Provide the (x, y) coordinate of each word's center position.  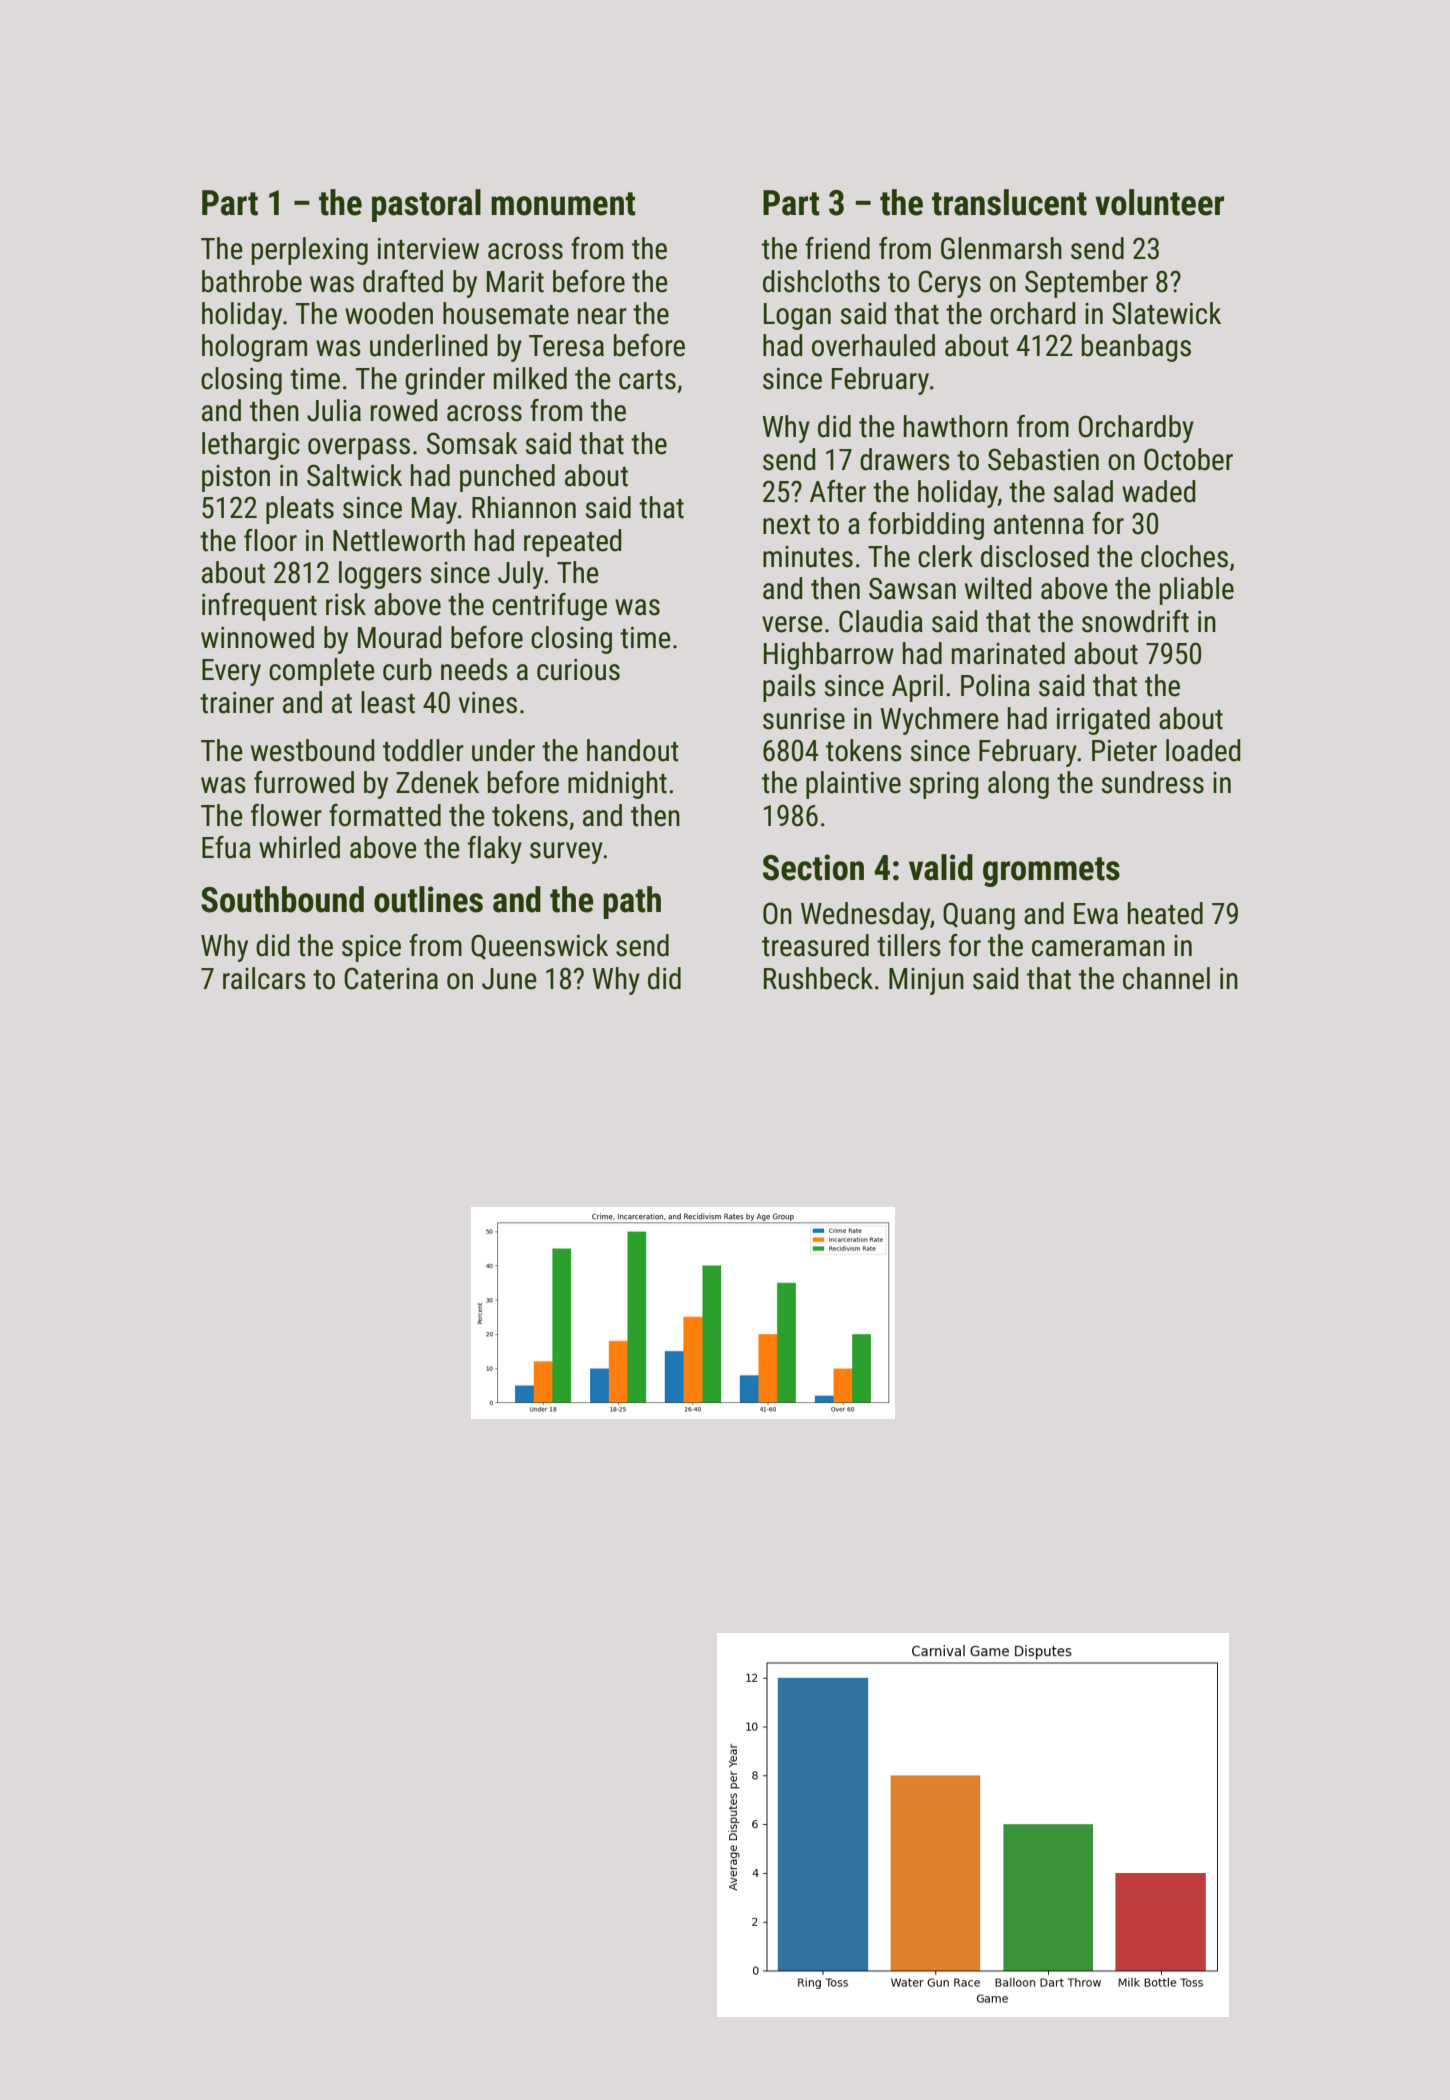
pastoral (426, 205)
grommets (1051, 872)
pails (789, 688)
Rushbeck (818, 978)
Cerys (949, 284)
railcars (264, 978)
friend (837, 248)
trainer (237, 703)
